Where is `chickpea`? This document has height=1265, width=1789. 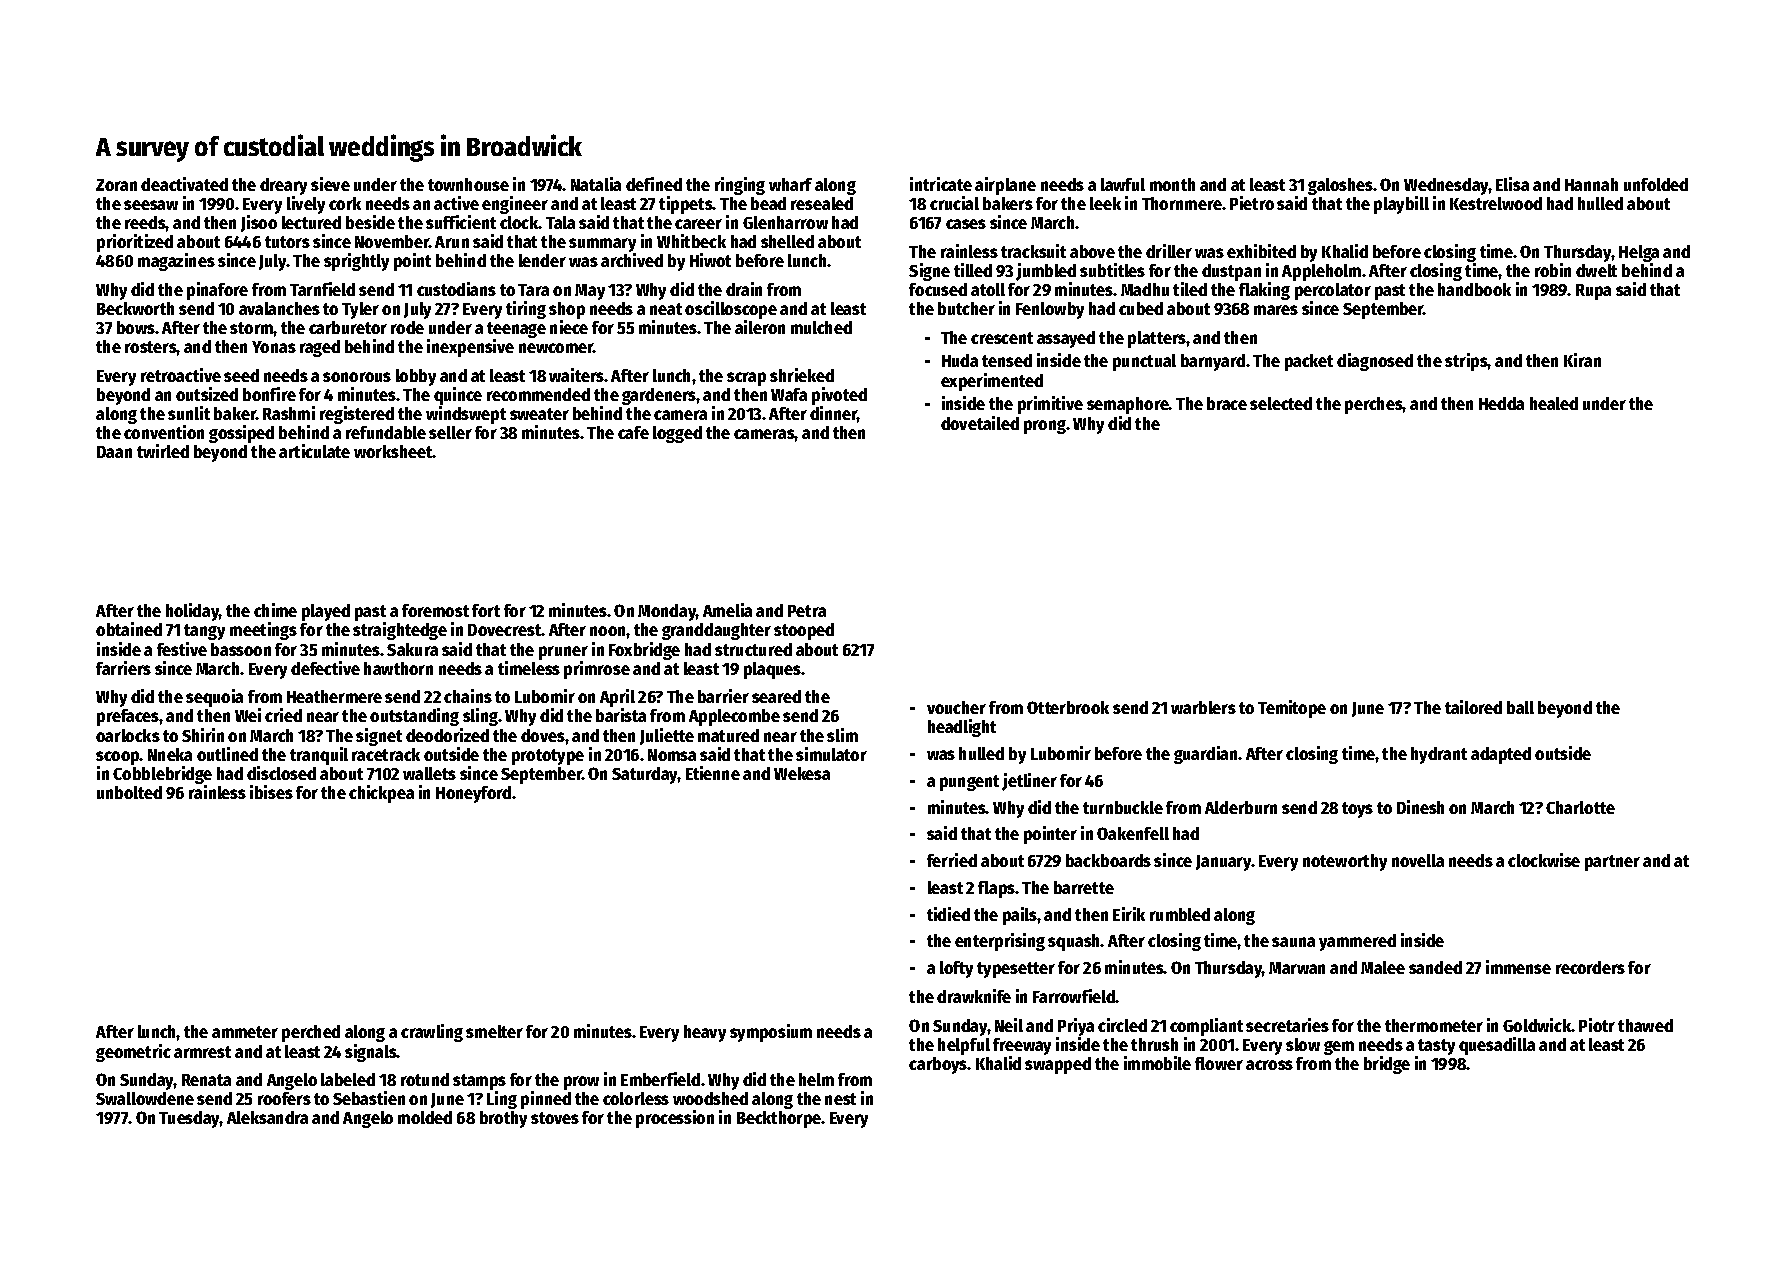
chickpea is located at coordinates (381, 794).
